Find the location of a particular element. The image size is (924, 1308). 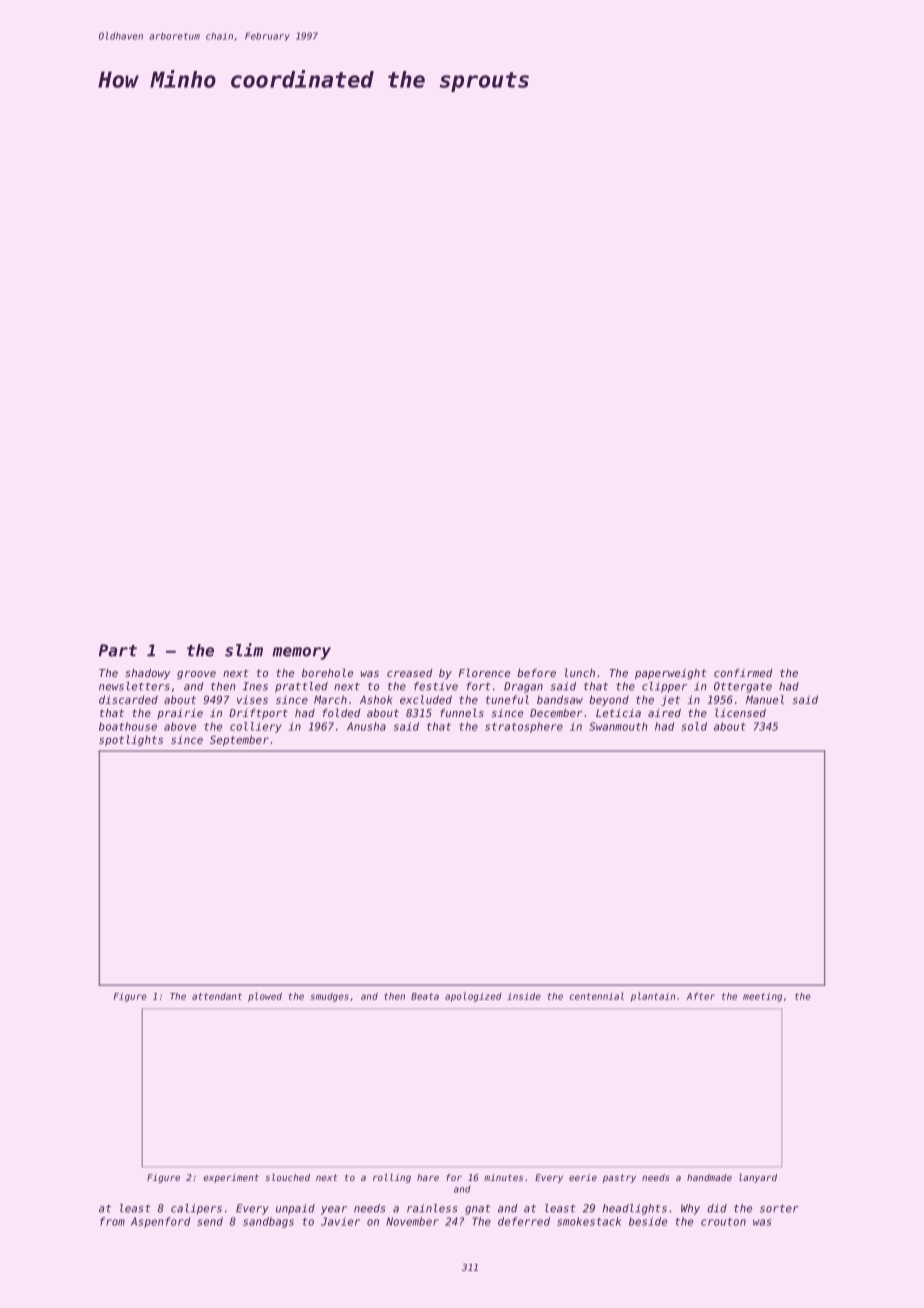

sold is located at coordinates (694, 726).
